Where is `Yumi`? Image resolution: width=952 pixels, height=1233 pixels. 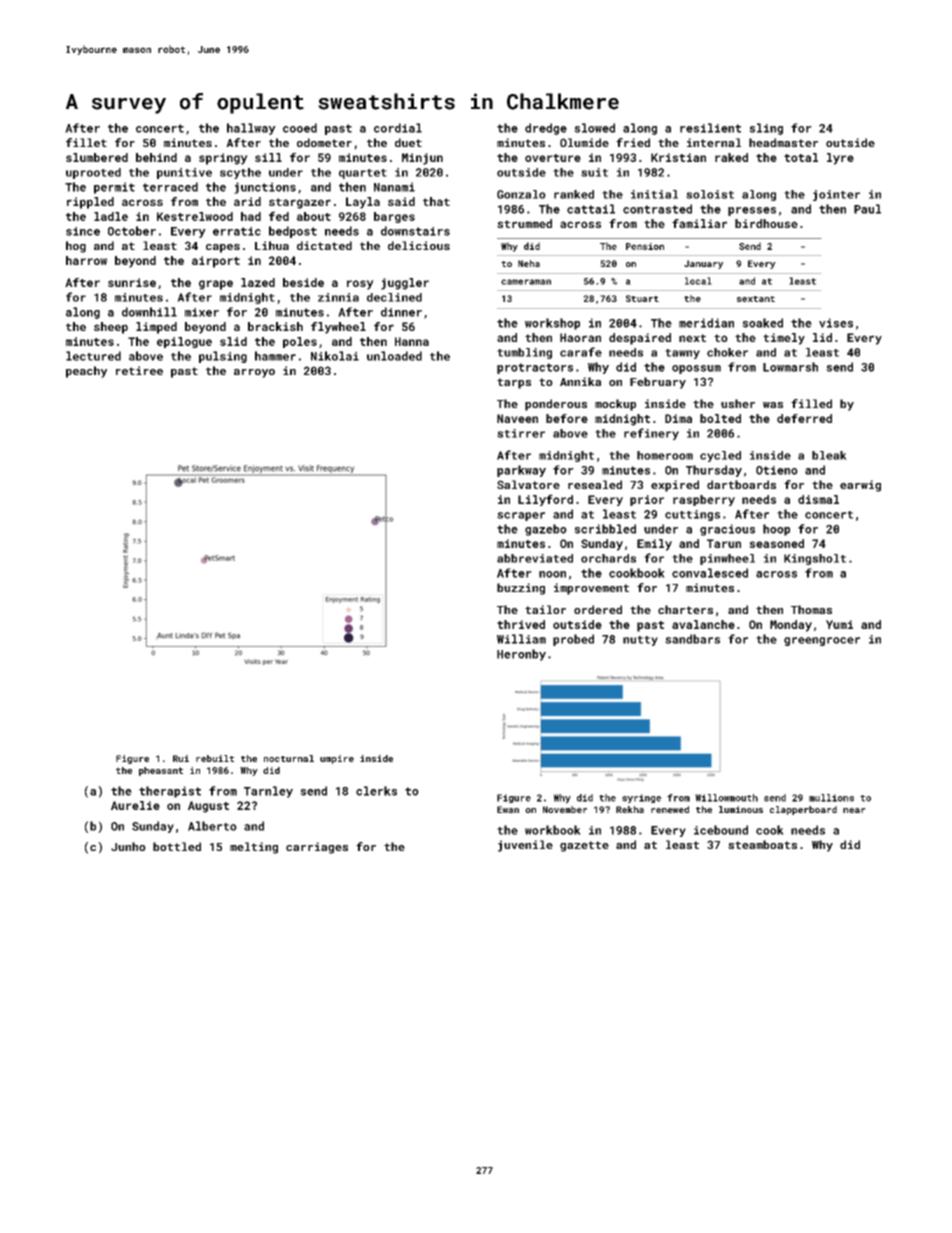
Yumi is located at coordinates (839, 624).
